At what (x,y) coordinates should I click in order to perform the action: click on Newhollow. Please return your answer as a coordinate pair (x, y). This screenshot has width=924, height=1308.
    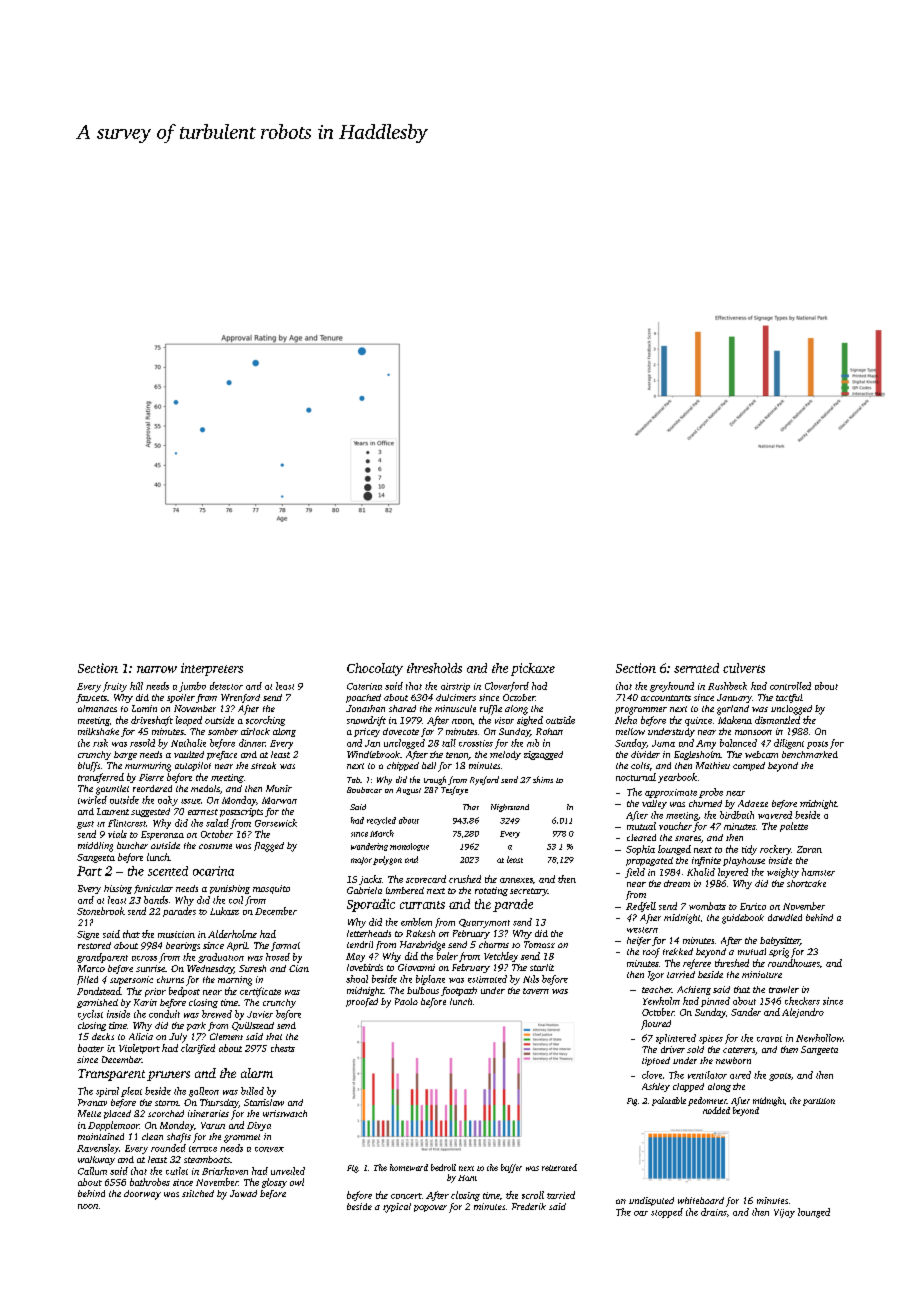
    Looking at the image, I should click on (819, 1038).
